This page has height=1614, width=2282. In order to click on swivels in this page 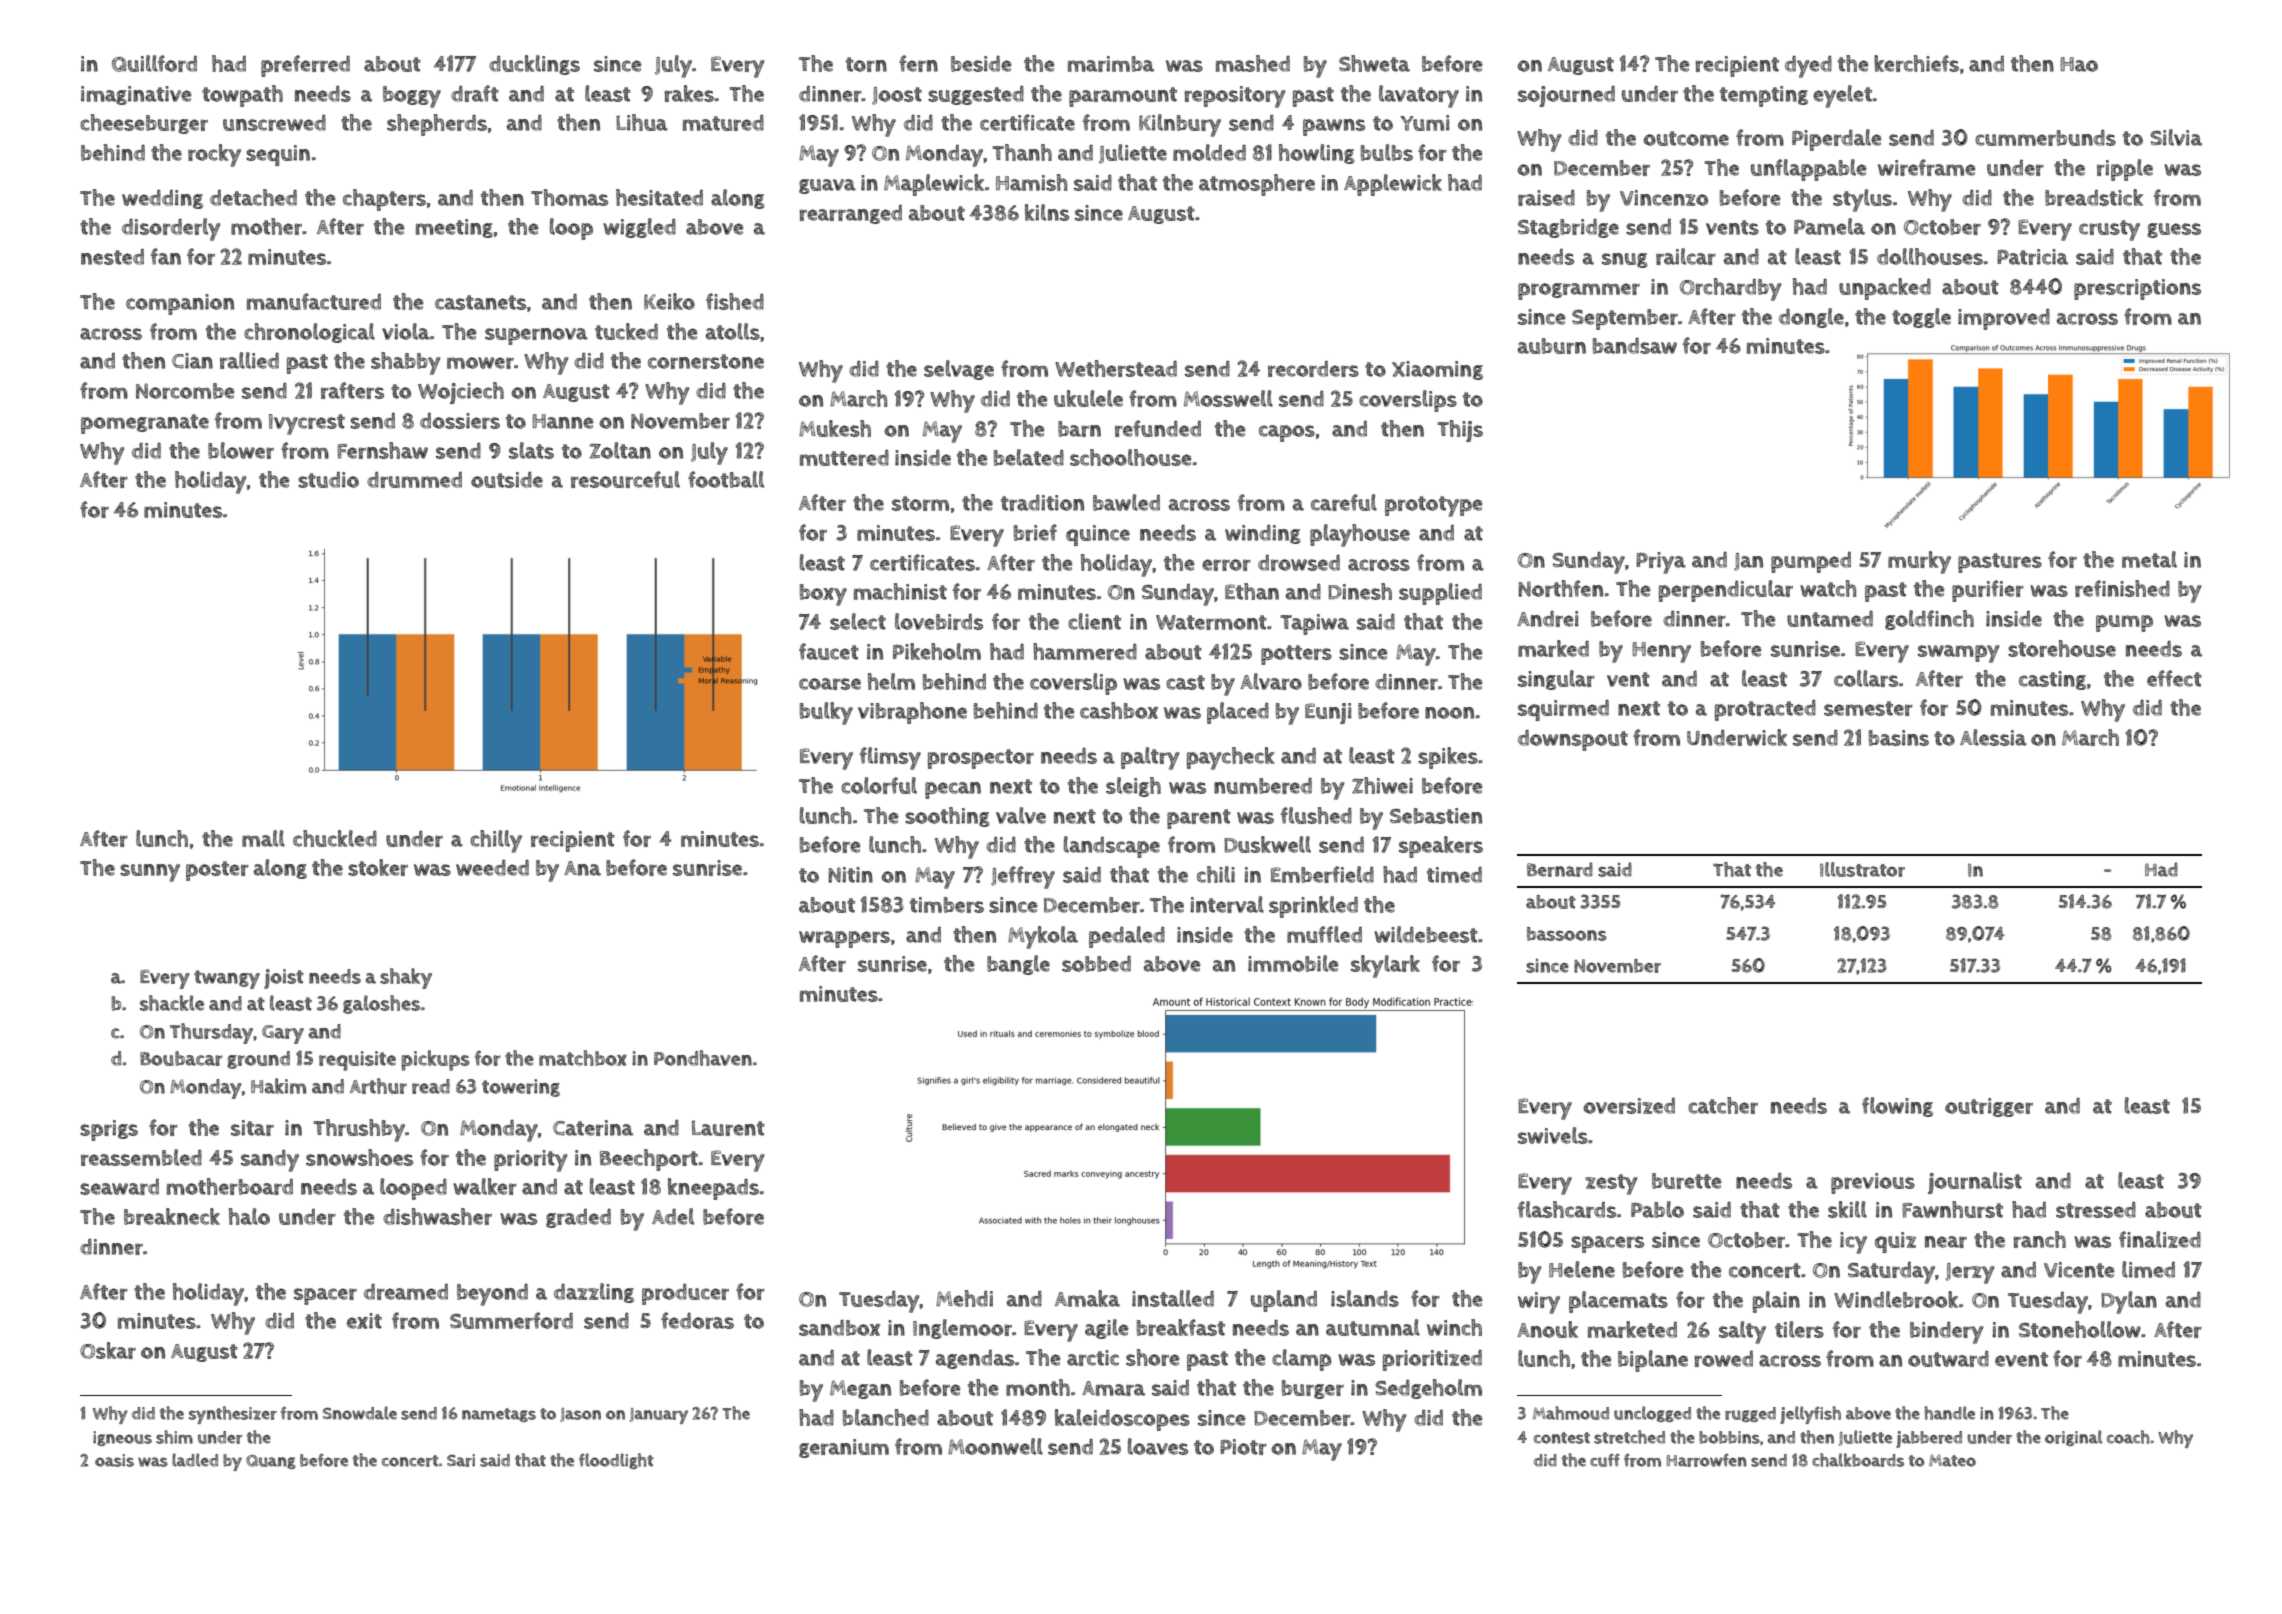, I will do `click(1553, 1135)`.
